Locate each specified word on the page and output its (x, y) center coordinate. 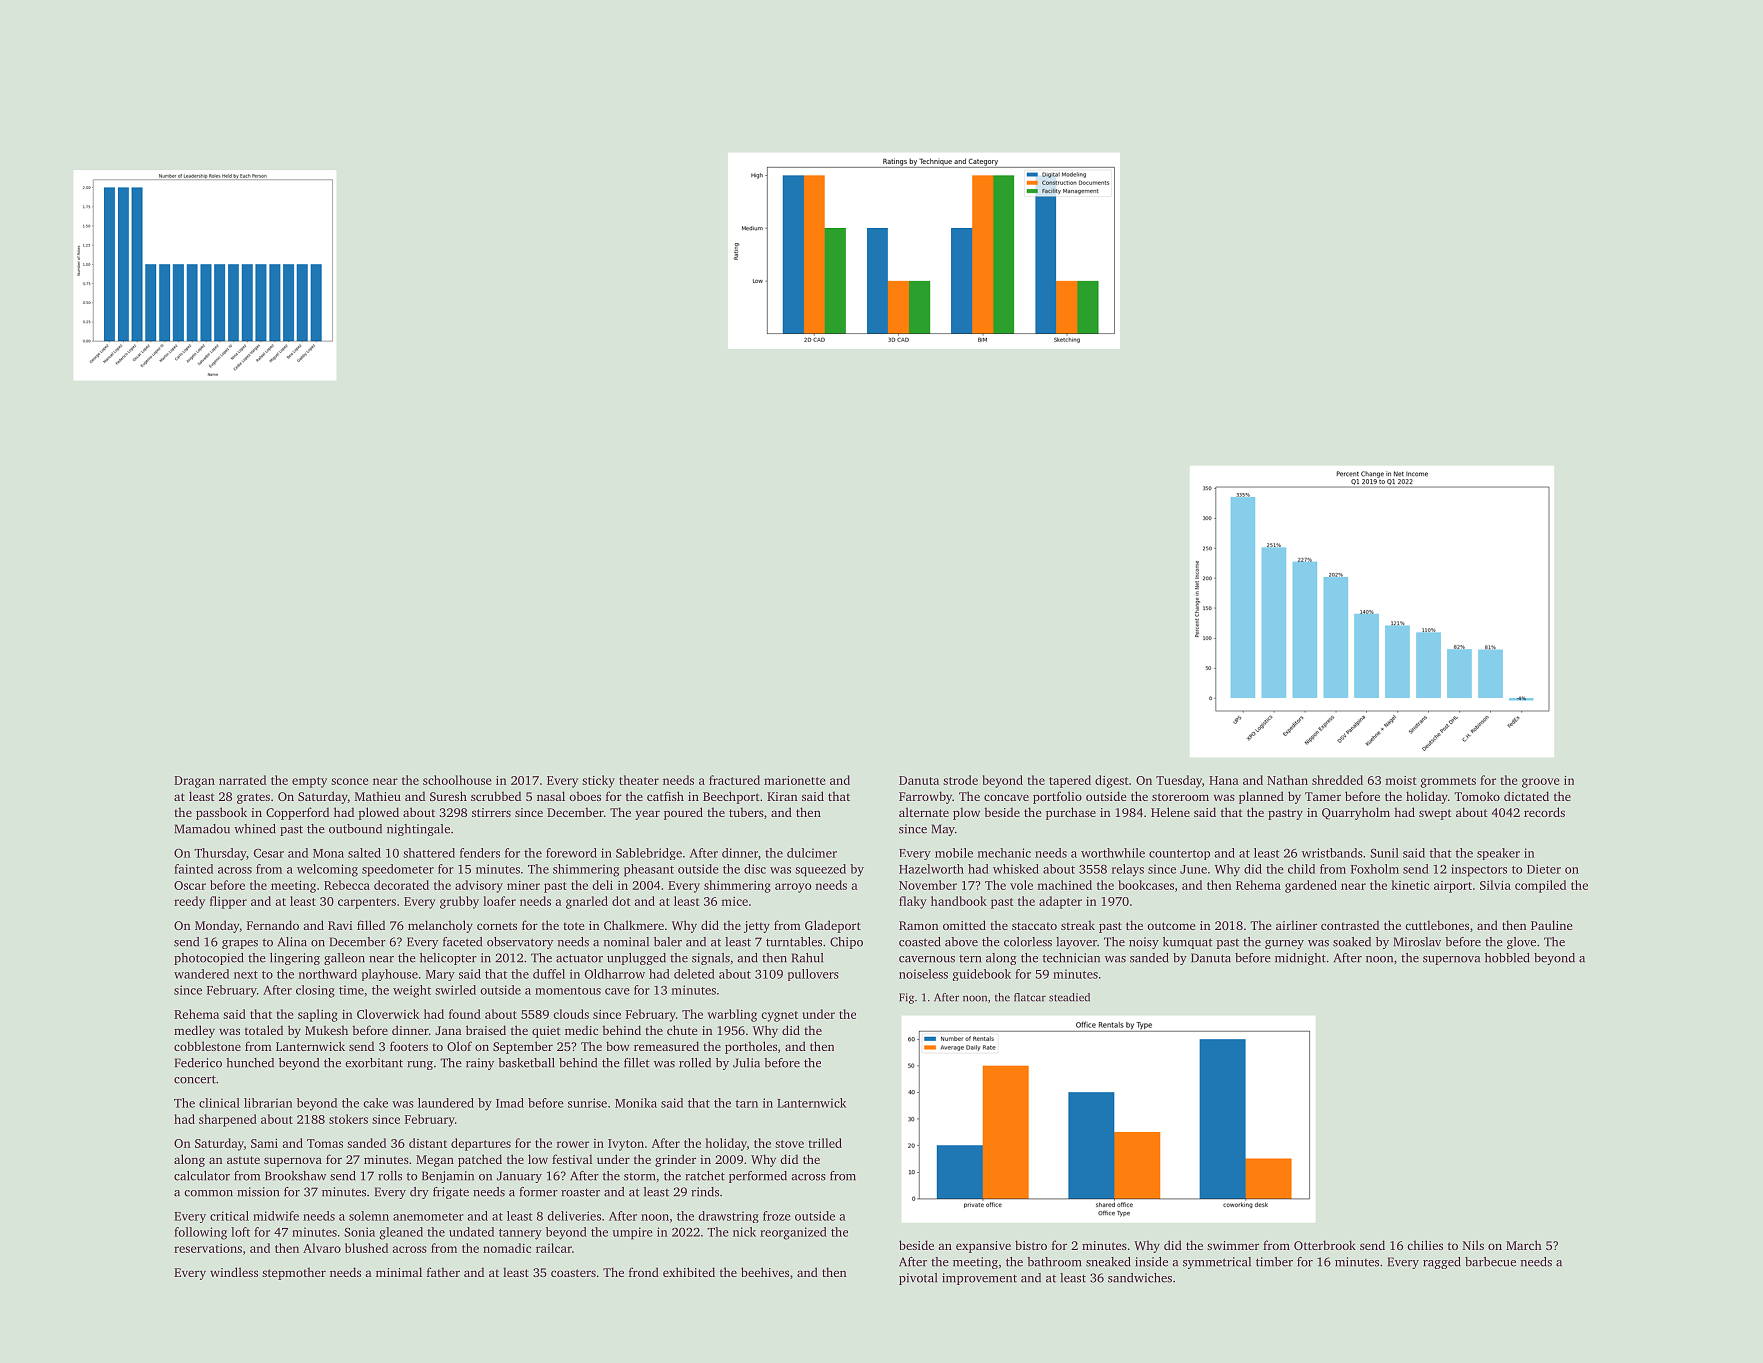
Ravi (340, 925)
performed (758, 1177)
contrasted (1350, 925)
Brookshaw (295, 1176)
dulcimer (812, 853)
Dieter (1544, 869)
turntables (794, 942)
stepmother (294, 1273)
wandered (201, 974)
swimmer (1233, 1245)
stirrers (491, 812)
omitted (964, 925)
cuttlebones (1437, 925)
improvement (979, 1279)
